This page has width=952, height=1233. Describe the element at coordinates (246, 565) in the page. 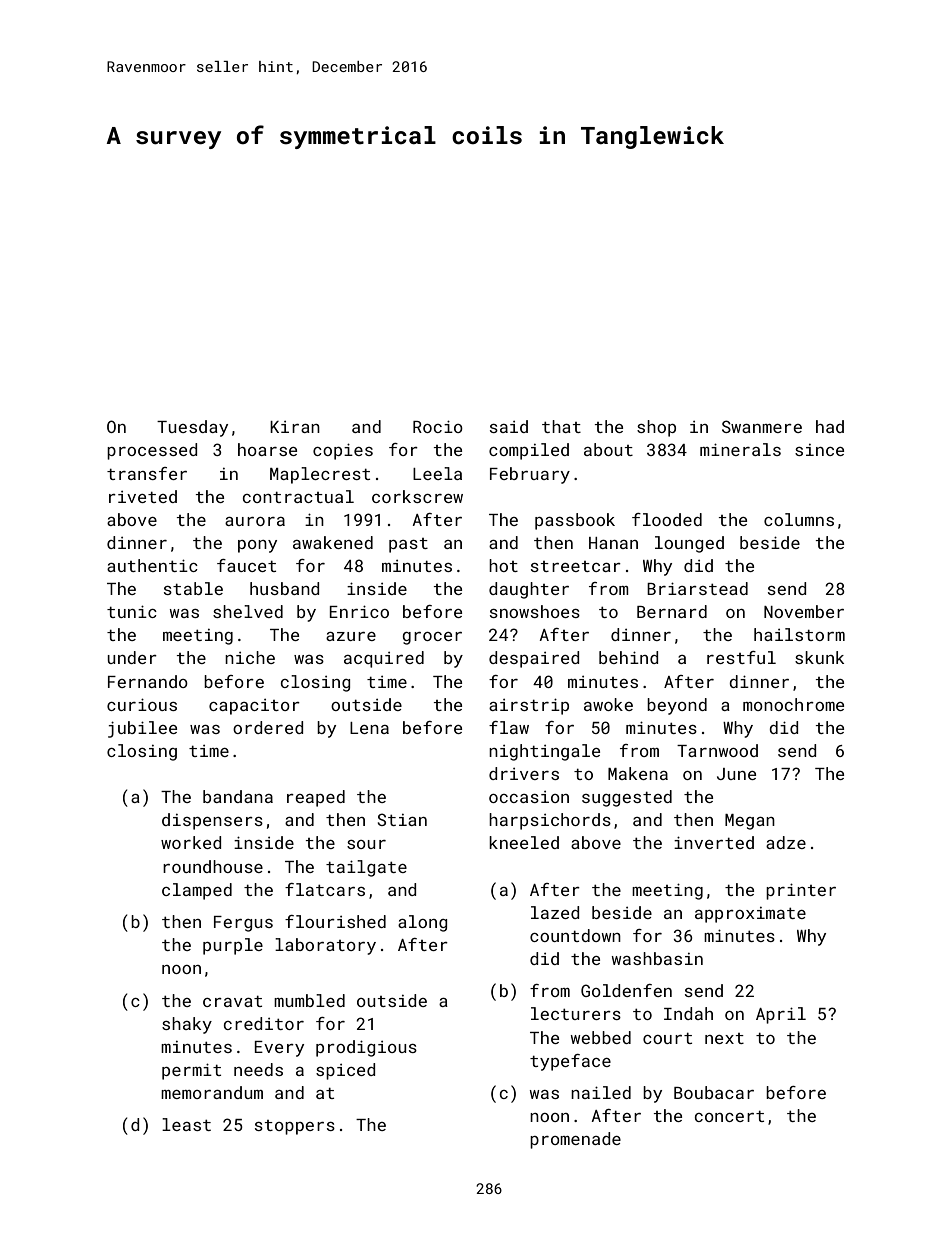

I see `faucet` at that location.
